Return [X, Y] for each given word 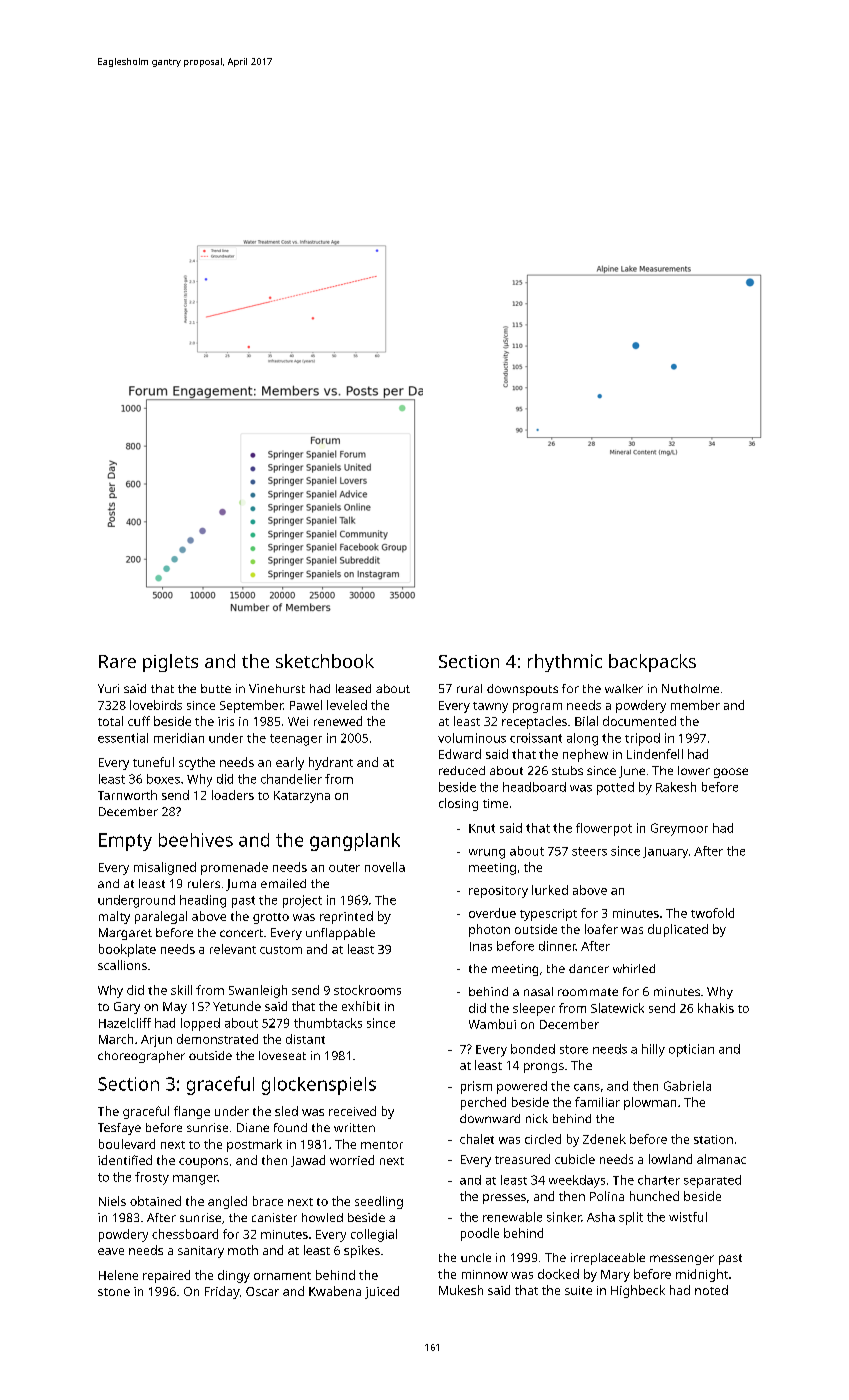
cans [587, 1087]
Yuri [108, 688]
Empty [125, 842]
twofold [712, 913]
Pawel [306, 705]
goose [731, 773]
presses [504, 1199]
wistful [688, 1217]
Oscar [262, 1291]
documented [639, 721]
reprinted [346, 917]
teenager [296, 740]
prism [476, 1087]
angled [227, 1202]
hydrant [331, 763]
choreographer [141, 1057]
